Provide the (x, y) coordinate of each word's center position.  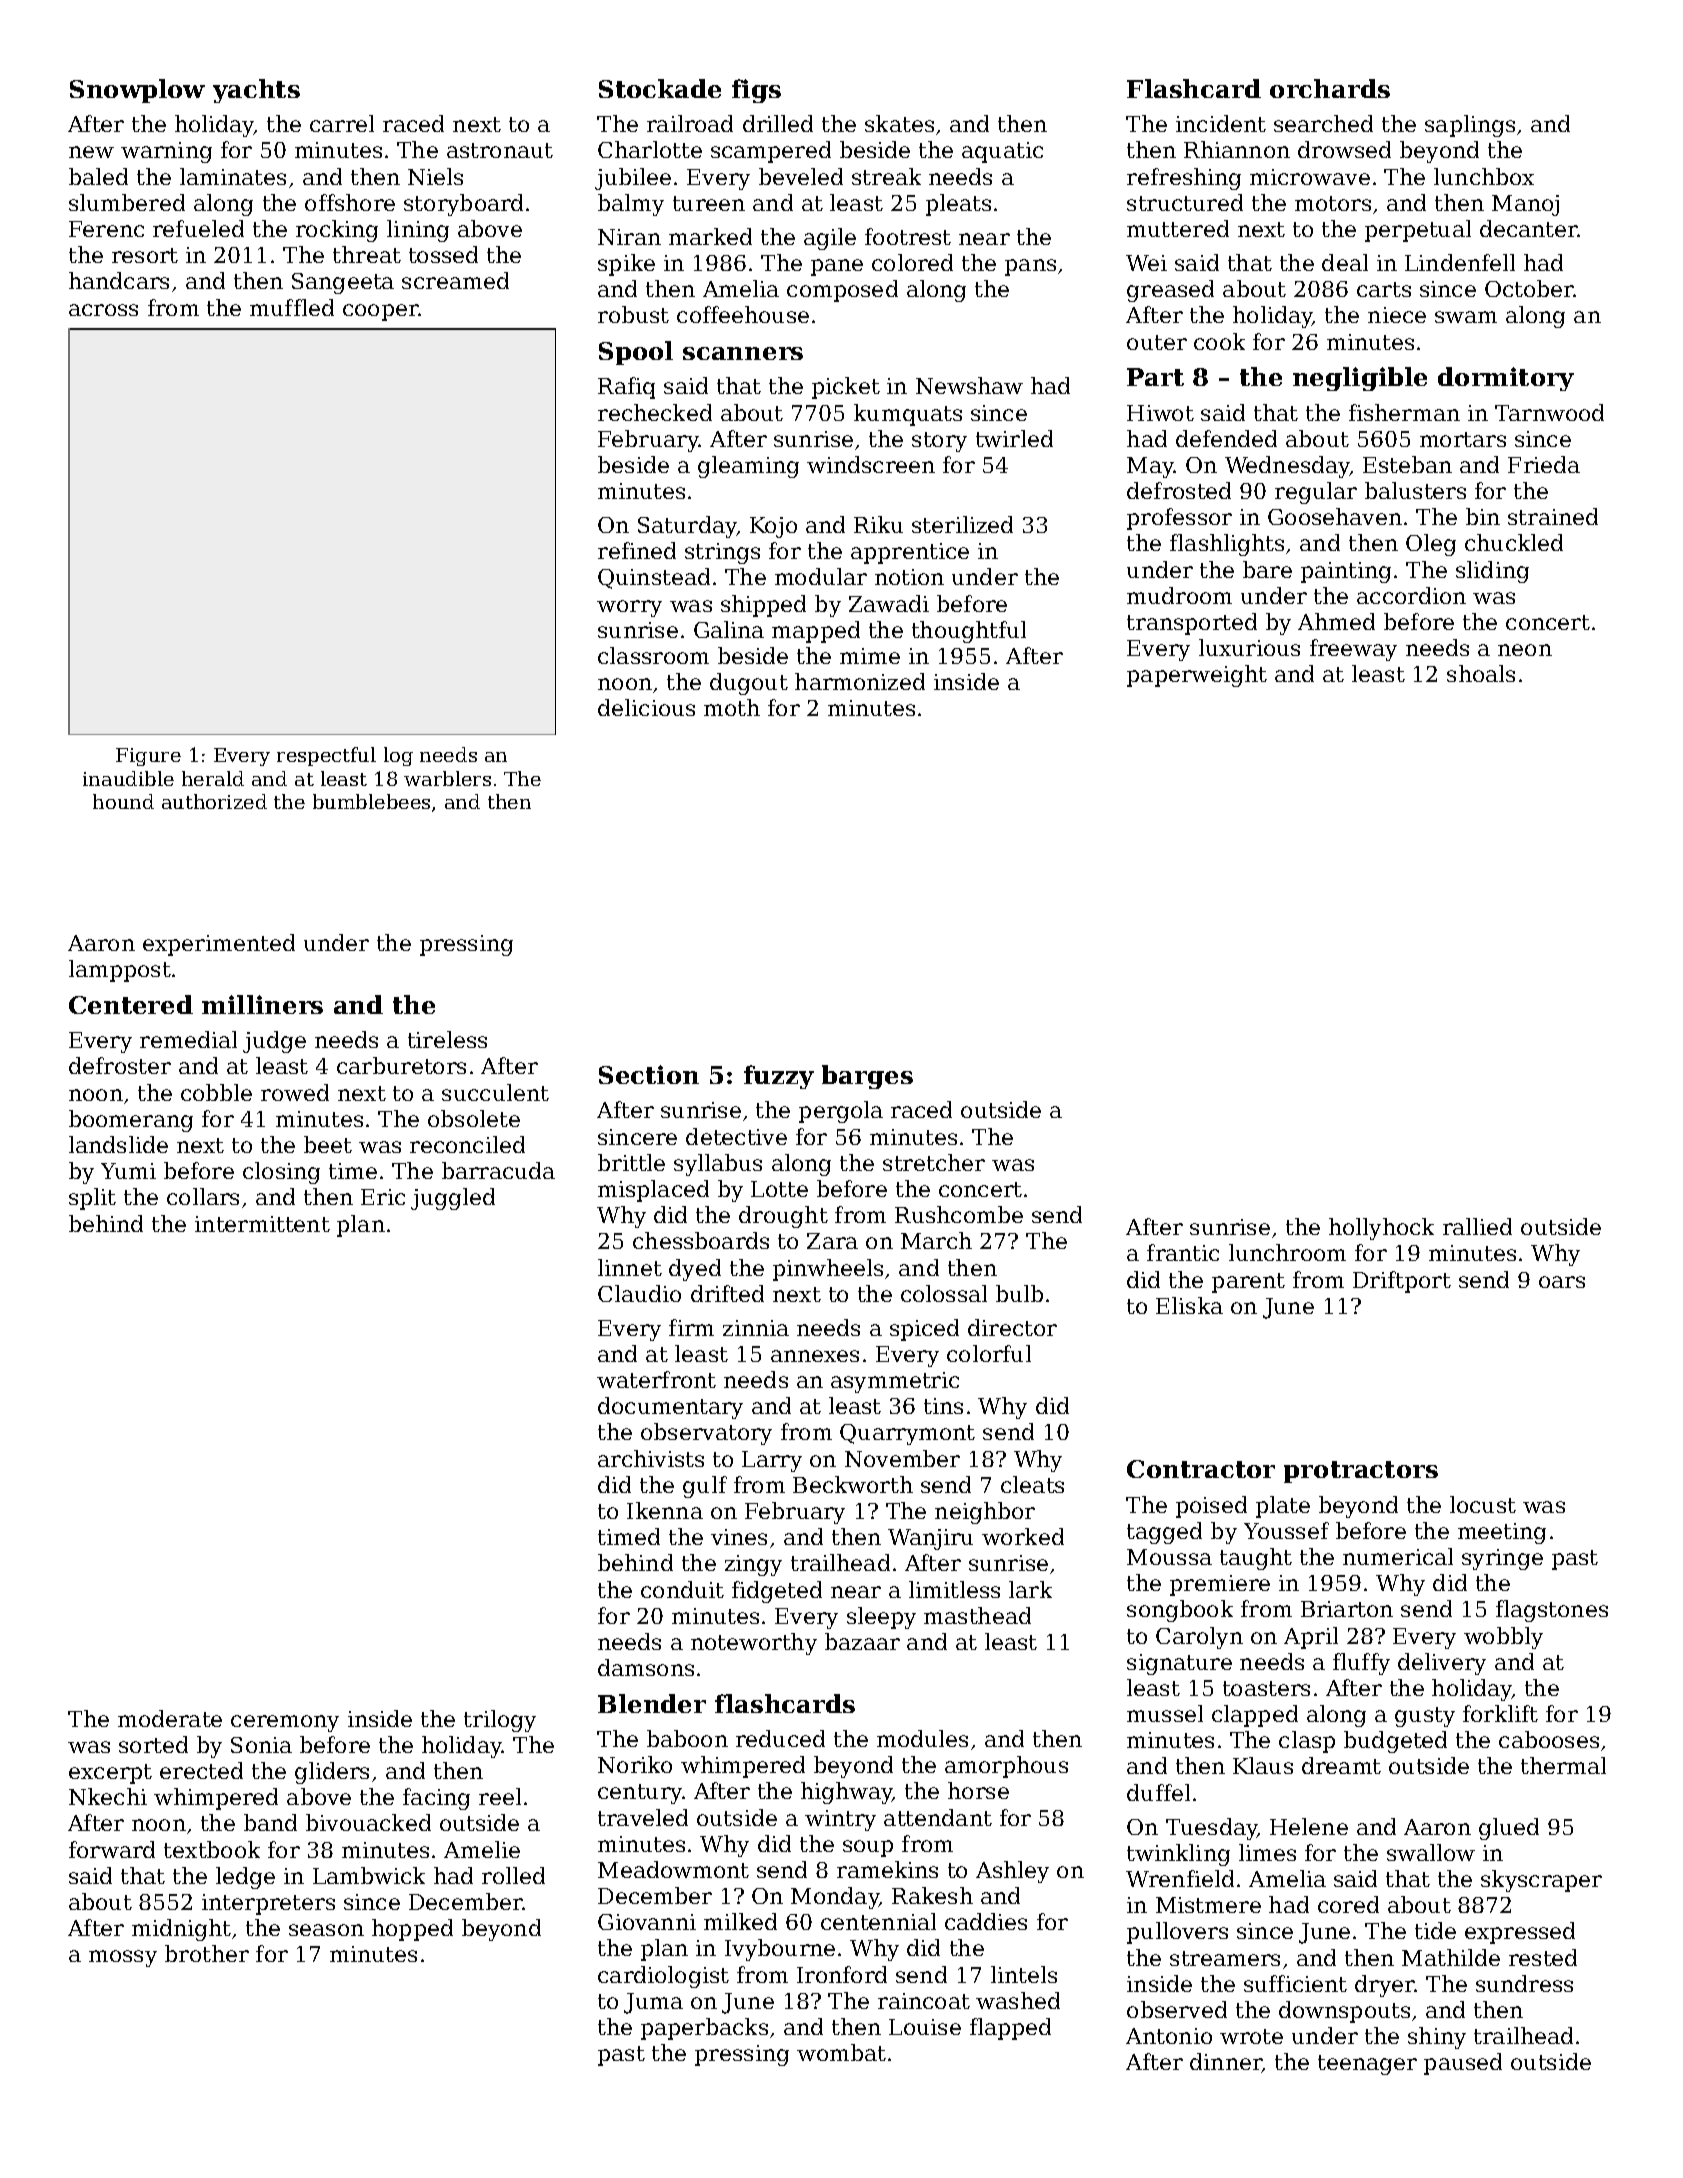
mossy (123, 1958)
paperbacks (704, 2029)
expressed (1520, 1933)
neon (1525, 650)
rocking (337, 231)
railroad (690, 123)
